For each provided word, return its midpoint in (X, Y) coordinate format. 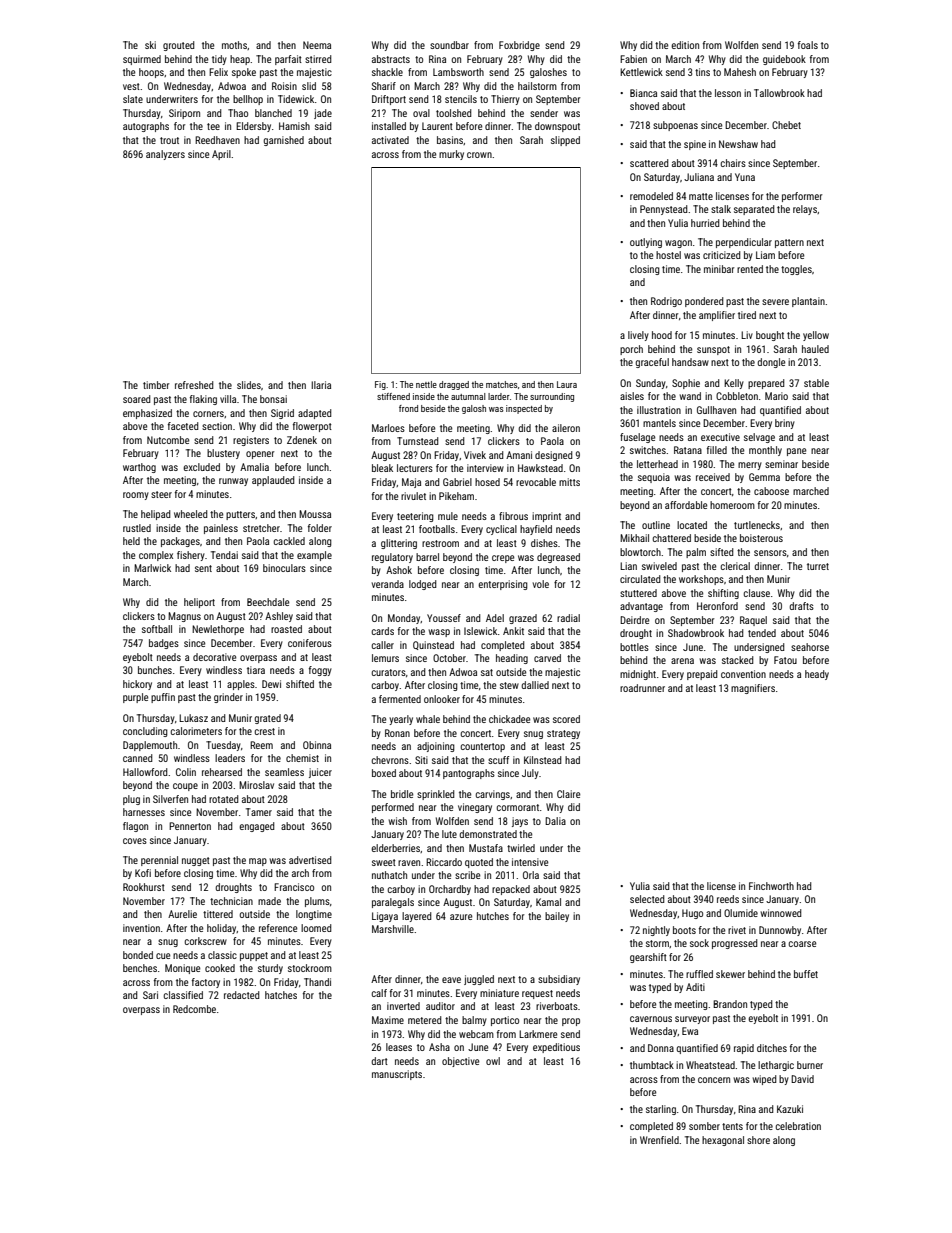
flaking (203, 400)
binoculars (284, 568)
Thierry (505, 100)
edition (685, 45)
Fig (380, 385)
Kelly (734, 384)
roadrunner (642, 688)
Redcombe (194, 1009)
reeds (728, 899)
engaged (257, 827)
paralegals (393, 903)
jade (323, 114)
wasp (439, 633)
